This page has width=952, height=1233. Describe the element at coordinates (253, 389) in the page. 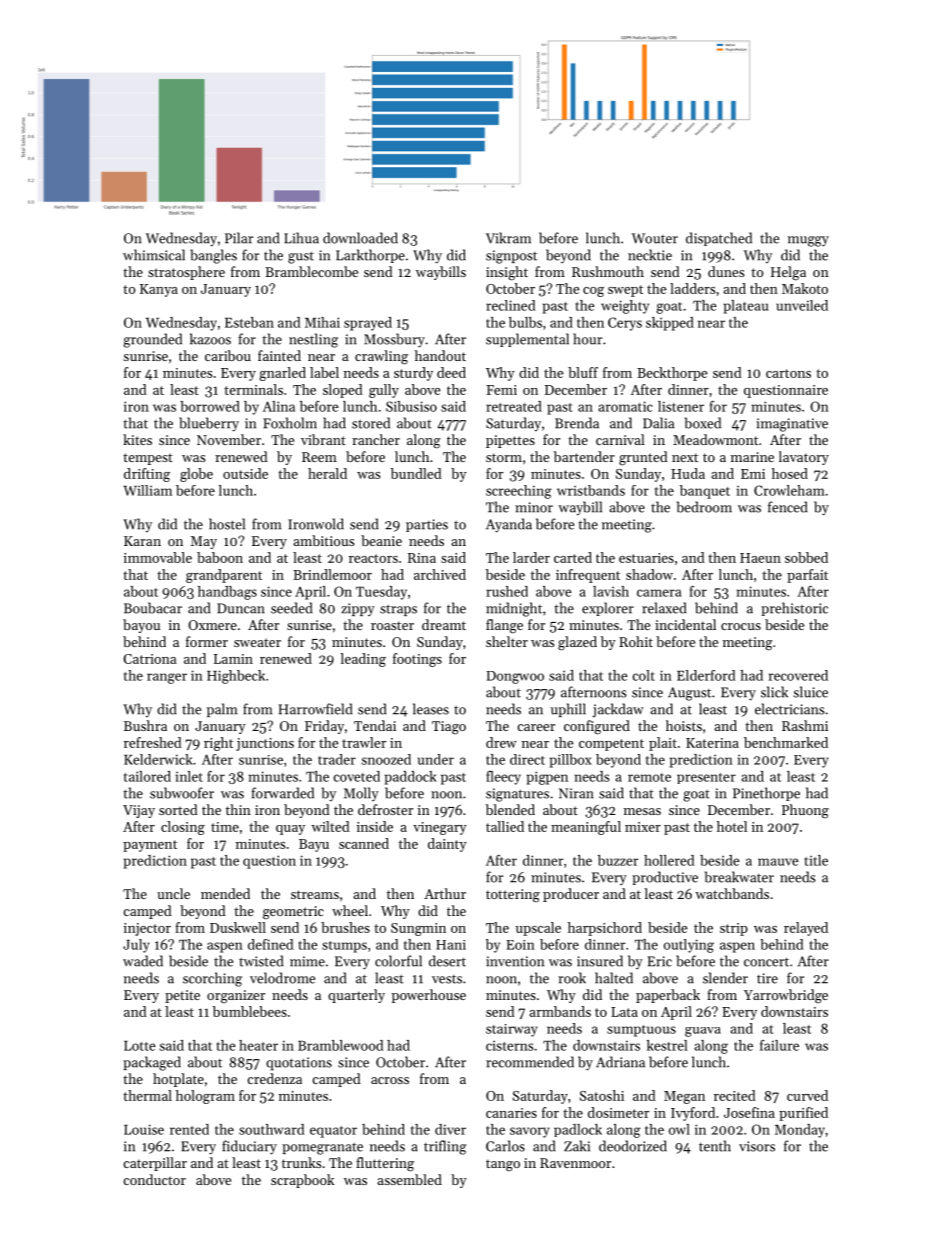

I see `terminals` at that location.
